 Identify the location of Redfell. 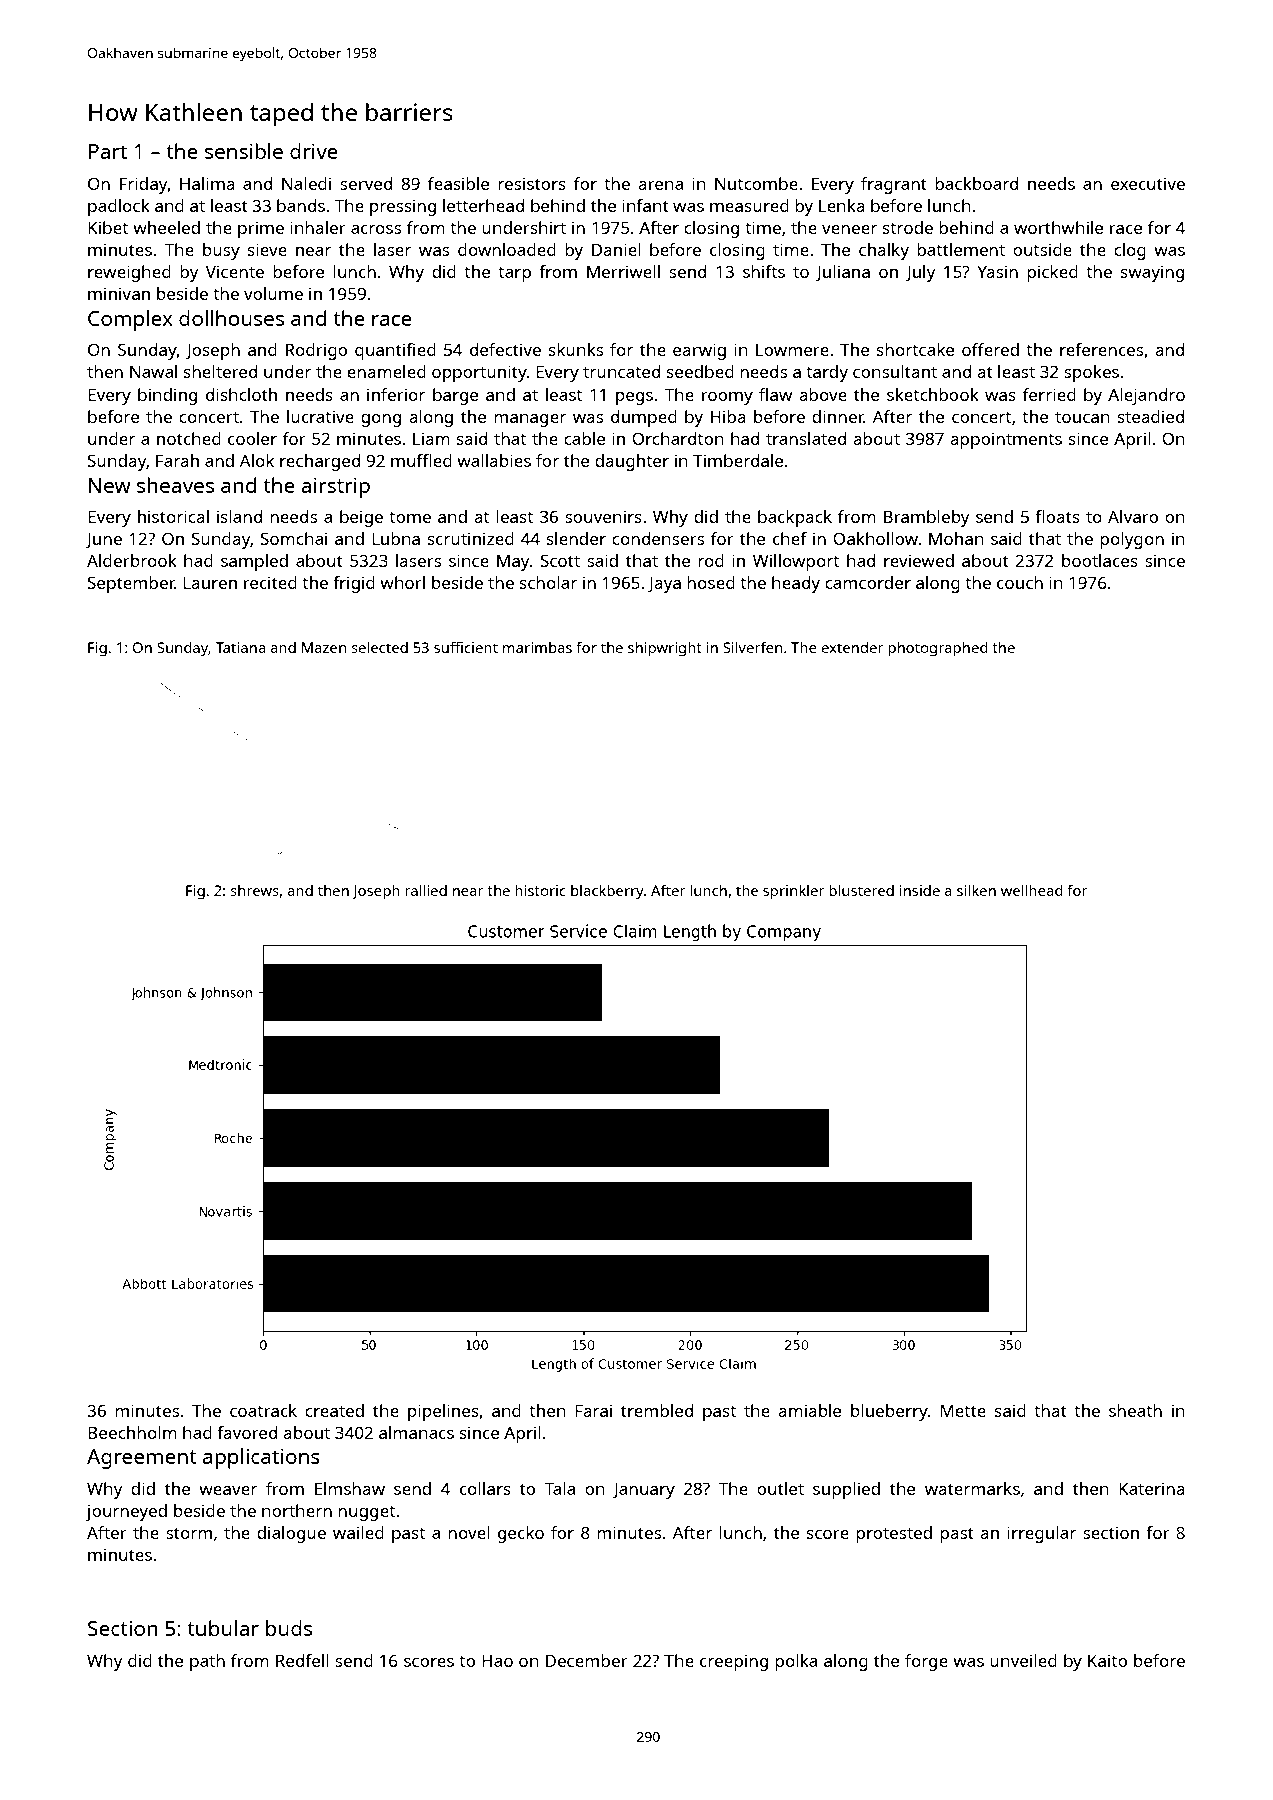
(302, 1660).
